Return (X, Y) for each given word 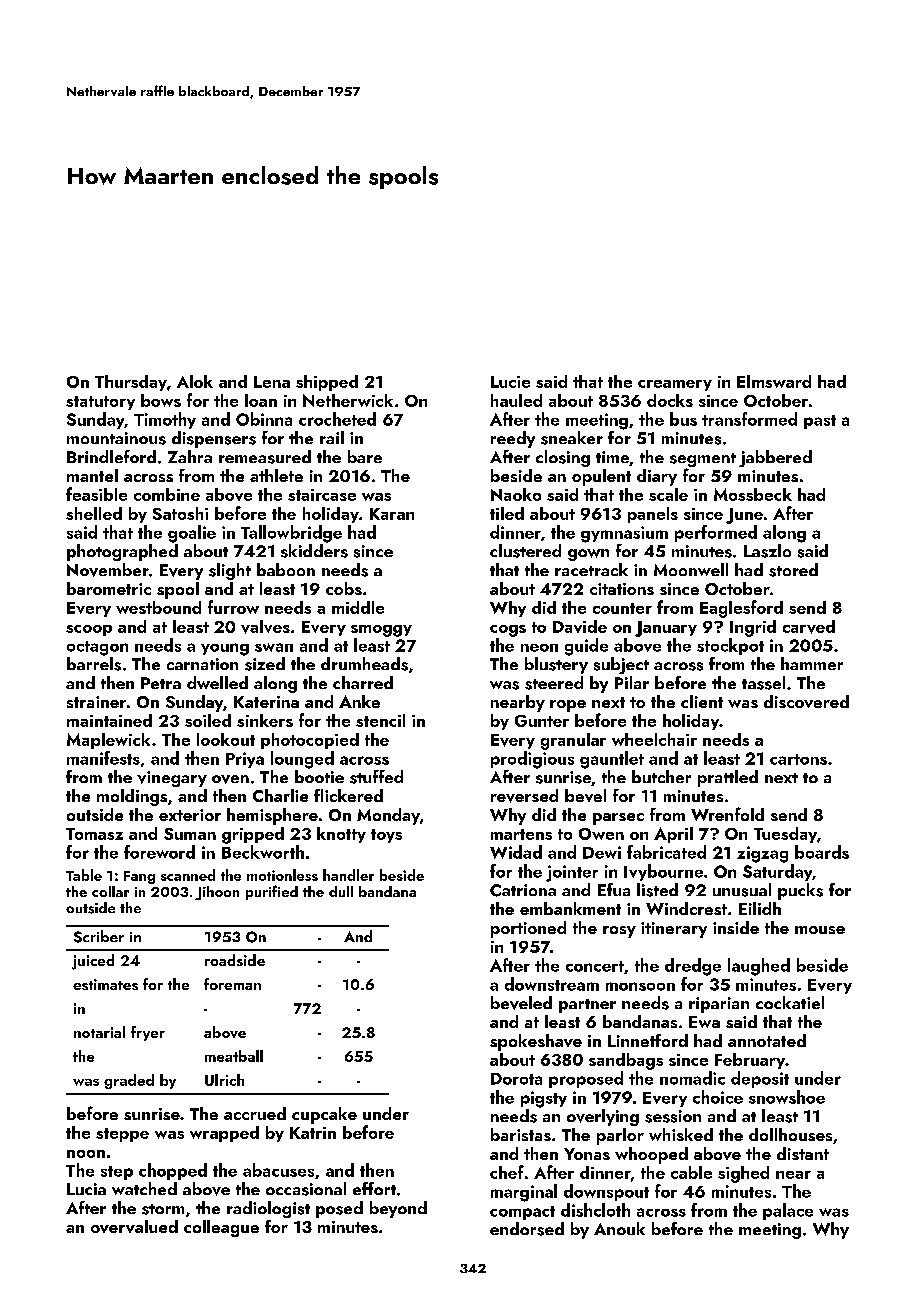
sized (265, 664)
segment (703, 460)
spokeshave (536, 1042)
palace (788, 1211)
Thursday (131, 383)
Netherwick (348, 400)
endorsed (527, 1229)
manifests (103, 758)
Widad (516, 852)
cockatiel (790, 1002)
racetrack (591, 569)
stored (793, 570)
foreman (232, 984)
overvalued (134, 1226)
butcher (661, 776)
